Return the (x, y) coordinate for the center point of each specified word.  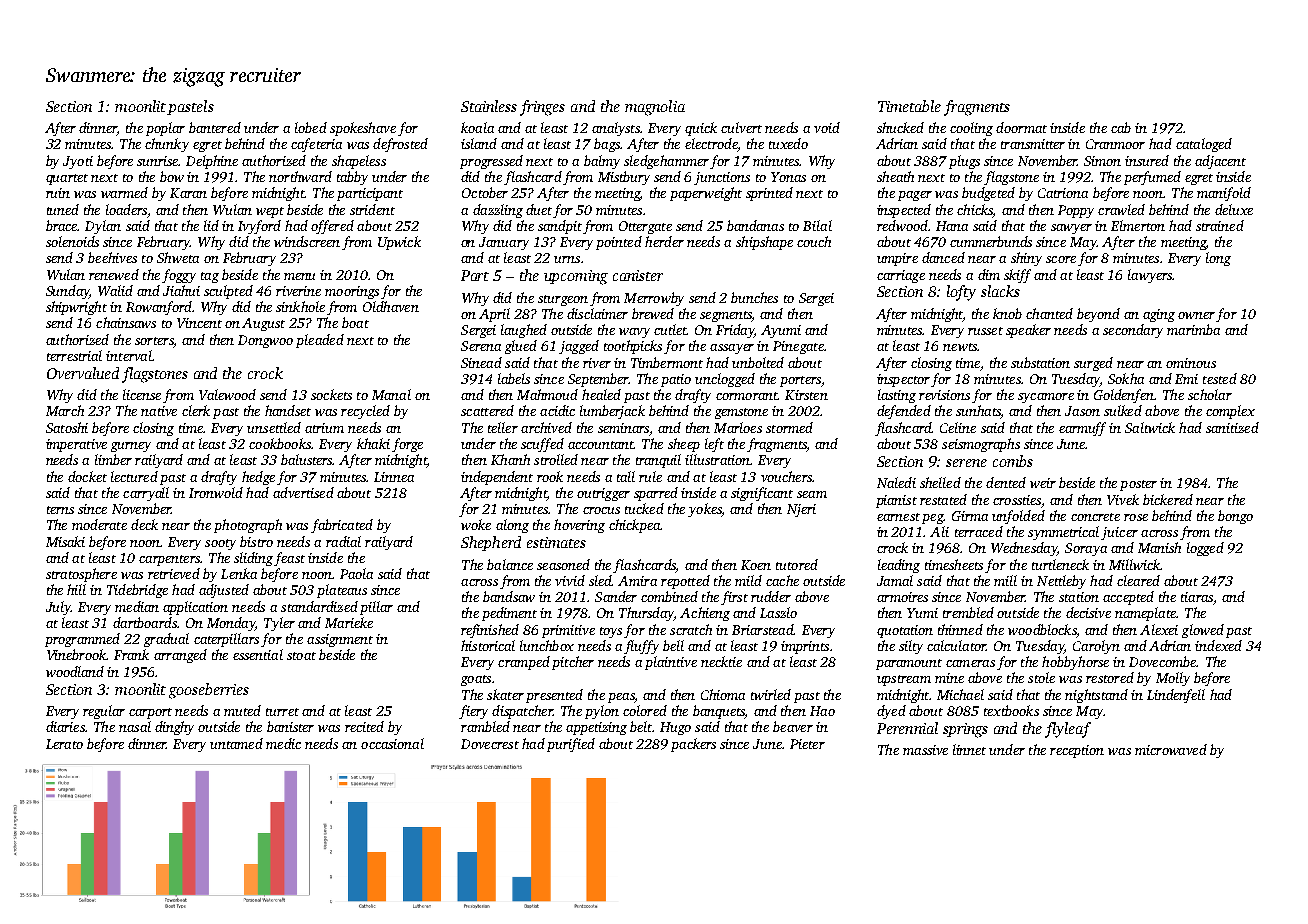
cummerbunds (991, 241)
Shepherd (491, 543)
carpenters (169, 560)
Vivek (1123, 499)
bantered (215, 127)
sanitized (1232, 427)
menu (299, 276)
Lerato (64, 744)
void (827, 127)
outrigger (603, 494)
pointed (619, 243)
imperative (76, 445)
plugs (964, 162)
